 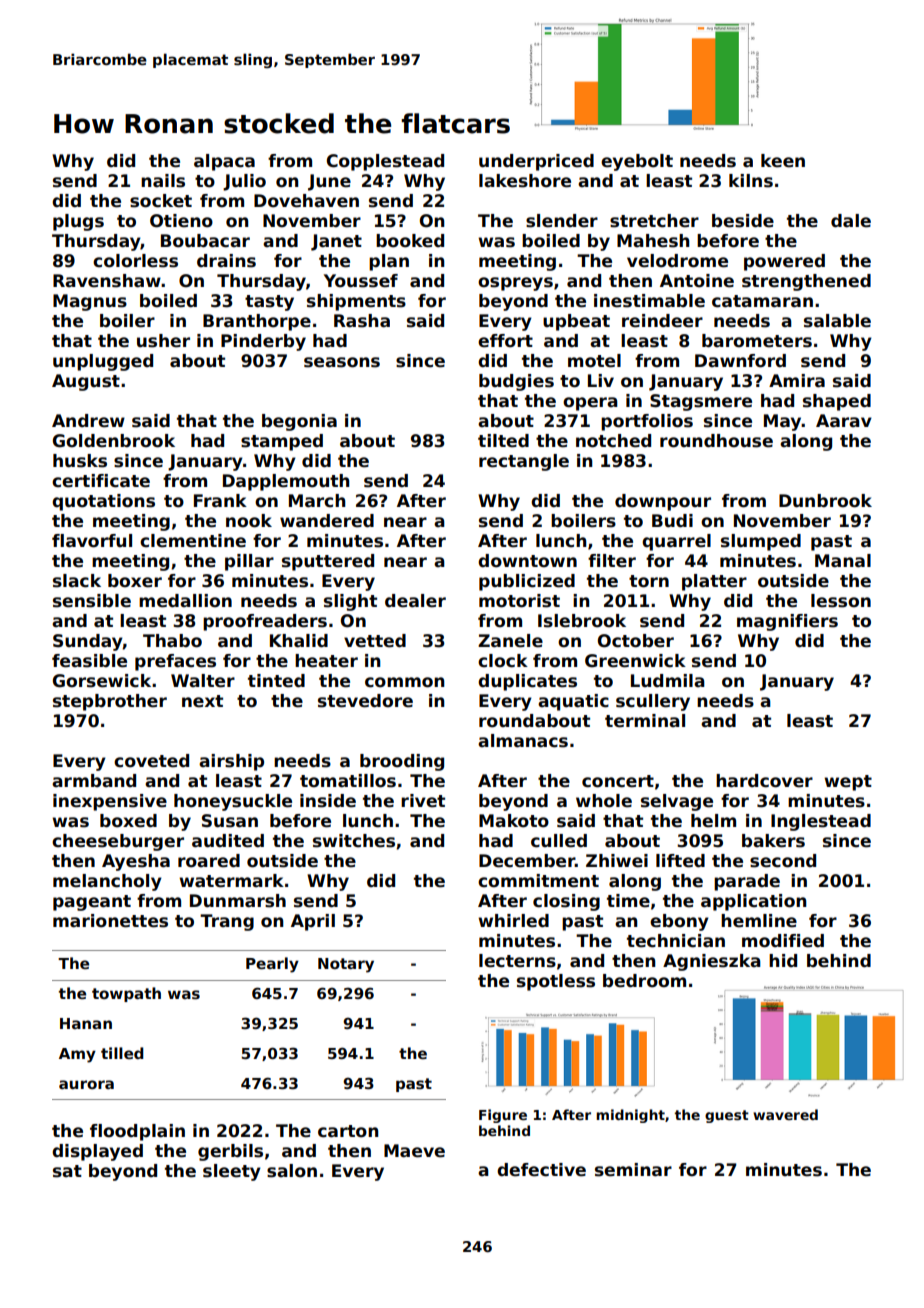 What do you see at coordinates (523, 741) in the document?
I see `almanacs` at bounding box center [523, 741].
